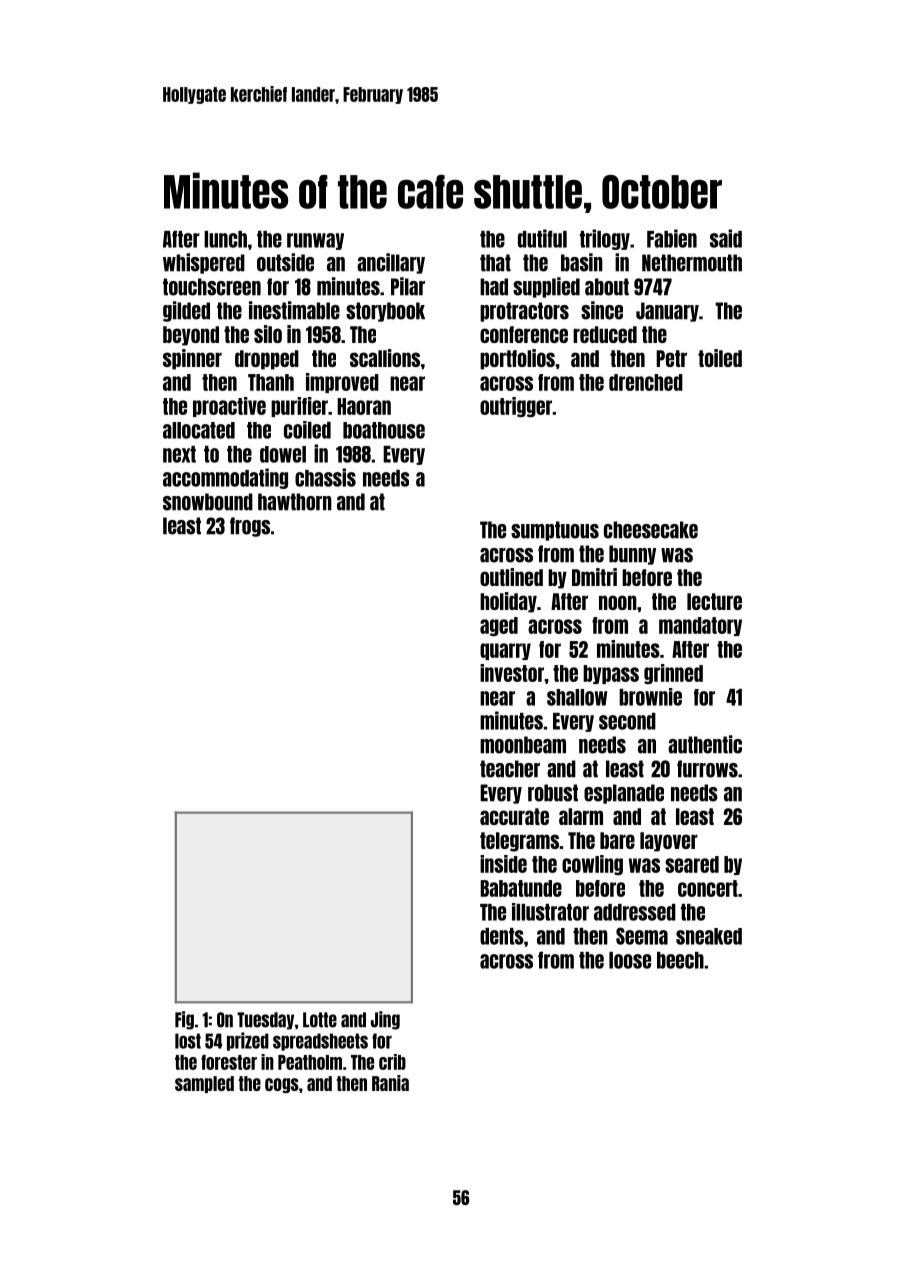 Image resolution: width=905 pixels, height=1285 pixels. Describe the element at coordinates (510, 769) in the page. I see `teacher` at that location.
